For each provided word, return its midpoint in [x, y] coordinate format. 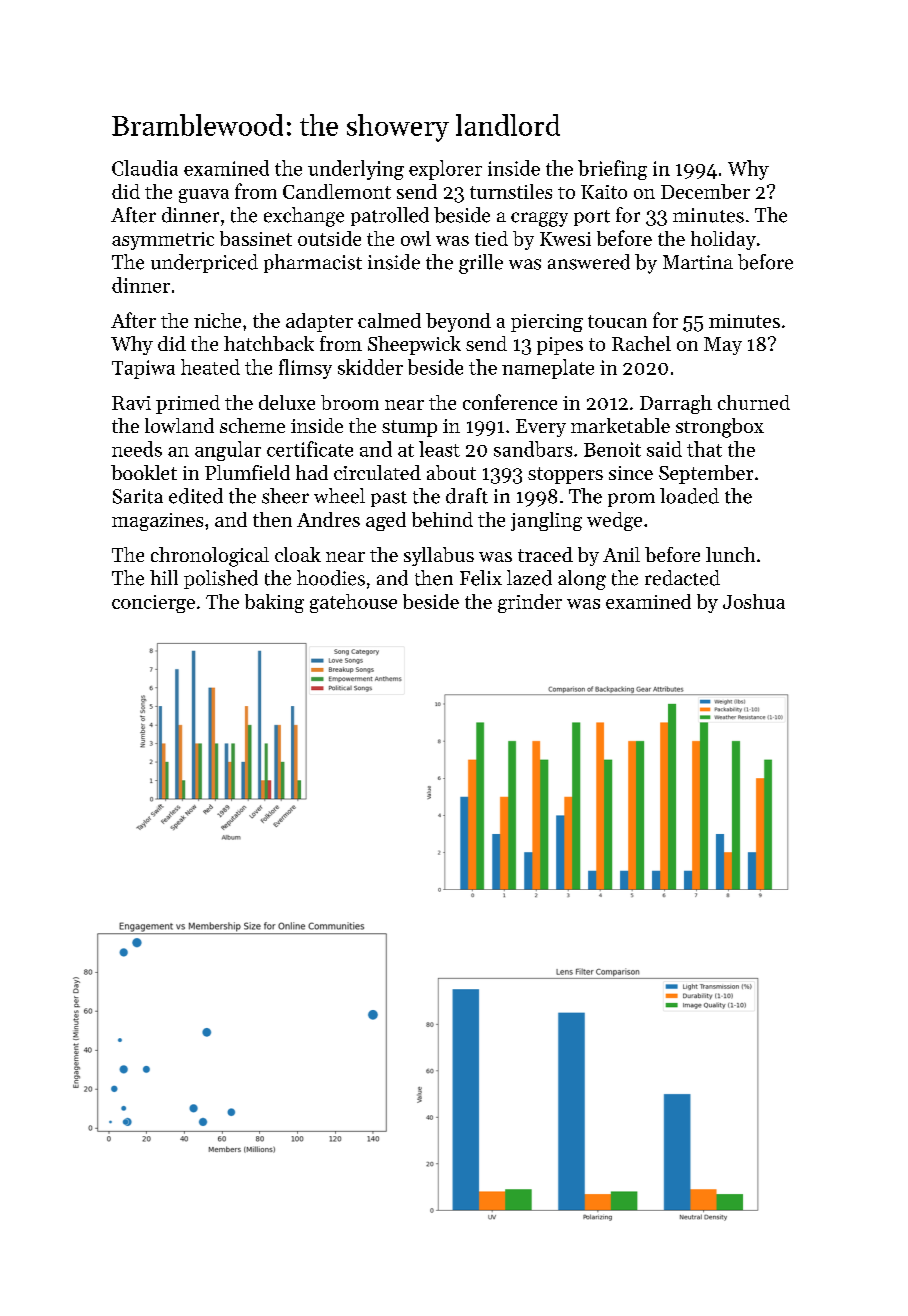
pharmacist [313, 263]
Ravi [131, 403]
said [664, 449]
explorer [445, 170]
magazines [157, 522]
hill [164, 577]
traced [545, 554]
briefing [612, 170]
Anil [621, 554]
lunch [730, 554]
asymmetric [163, 241]
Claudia [145, 168]
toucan [617, 321]
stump [409, 428]
